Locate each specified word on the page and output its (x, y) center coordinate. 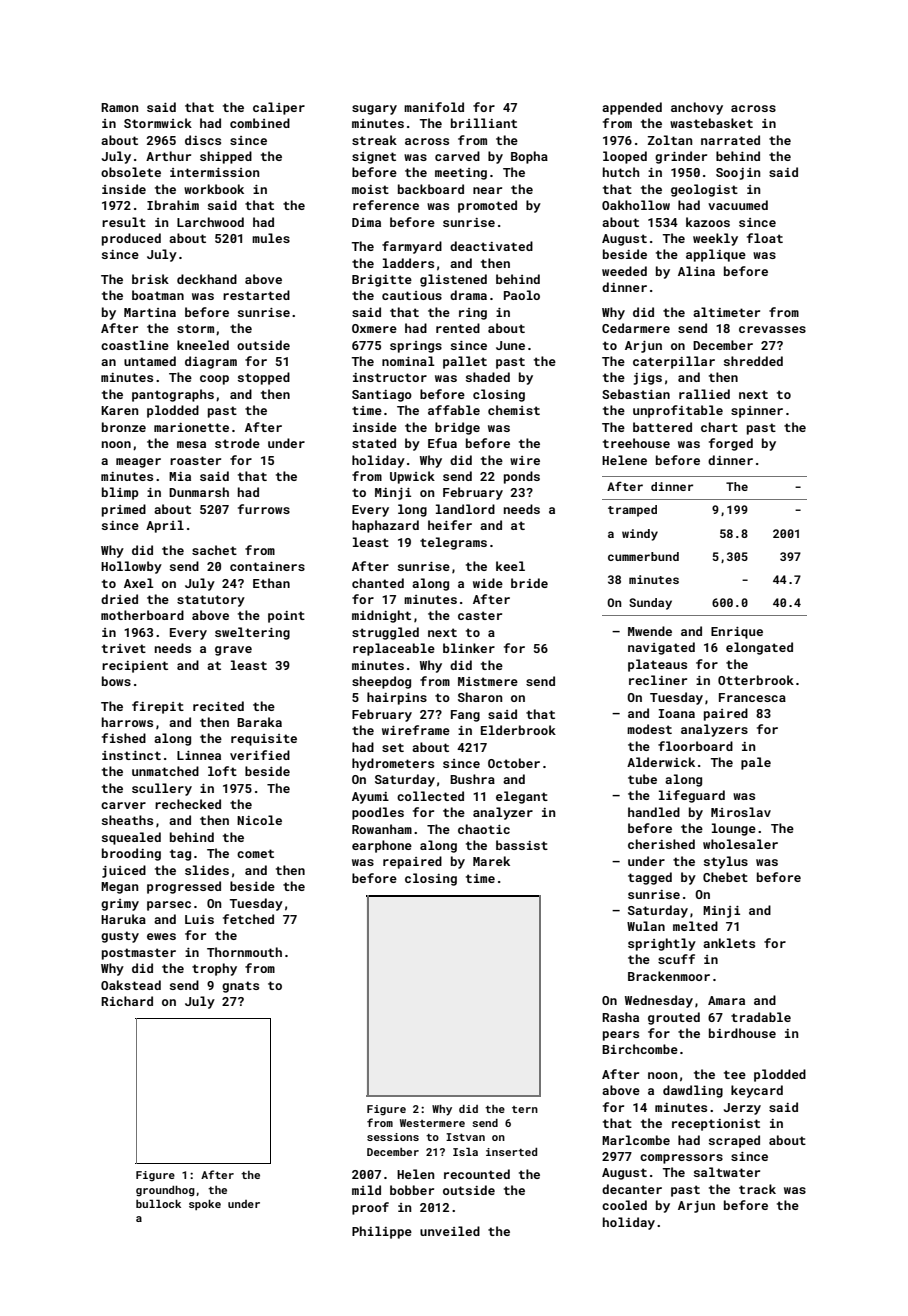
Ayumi (370, 798)
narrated (730, 140)
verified (260, 755)
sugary (374, 110)
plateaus (657, 665)
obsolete (131, 172)
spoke (205, 1205)
